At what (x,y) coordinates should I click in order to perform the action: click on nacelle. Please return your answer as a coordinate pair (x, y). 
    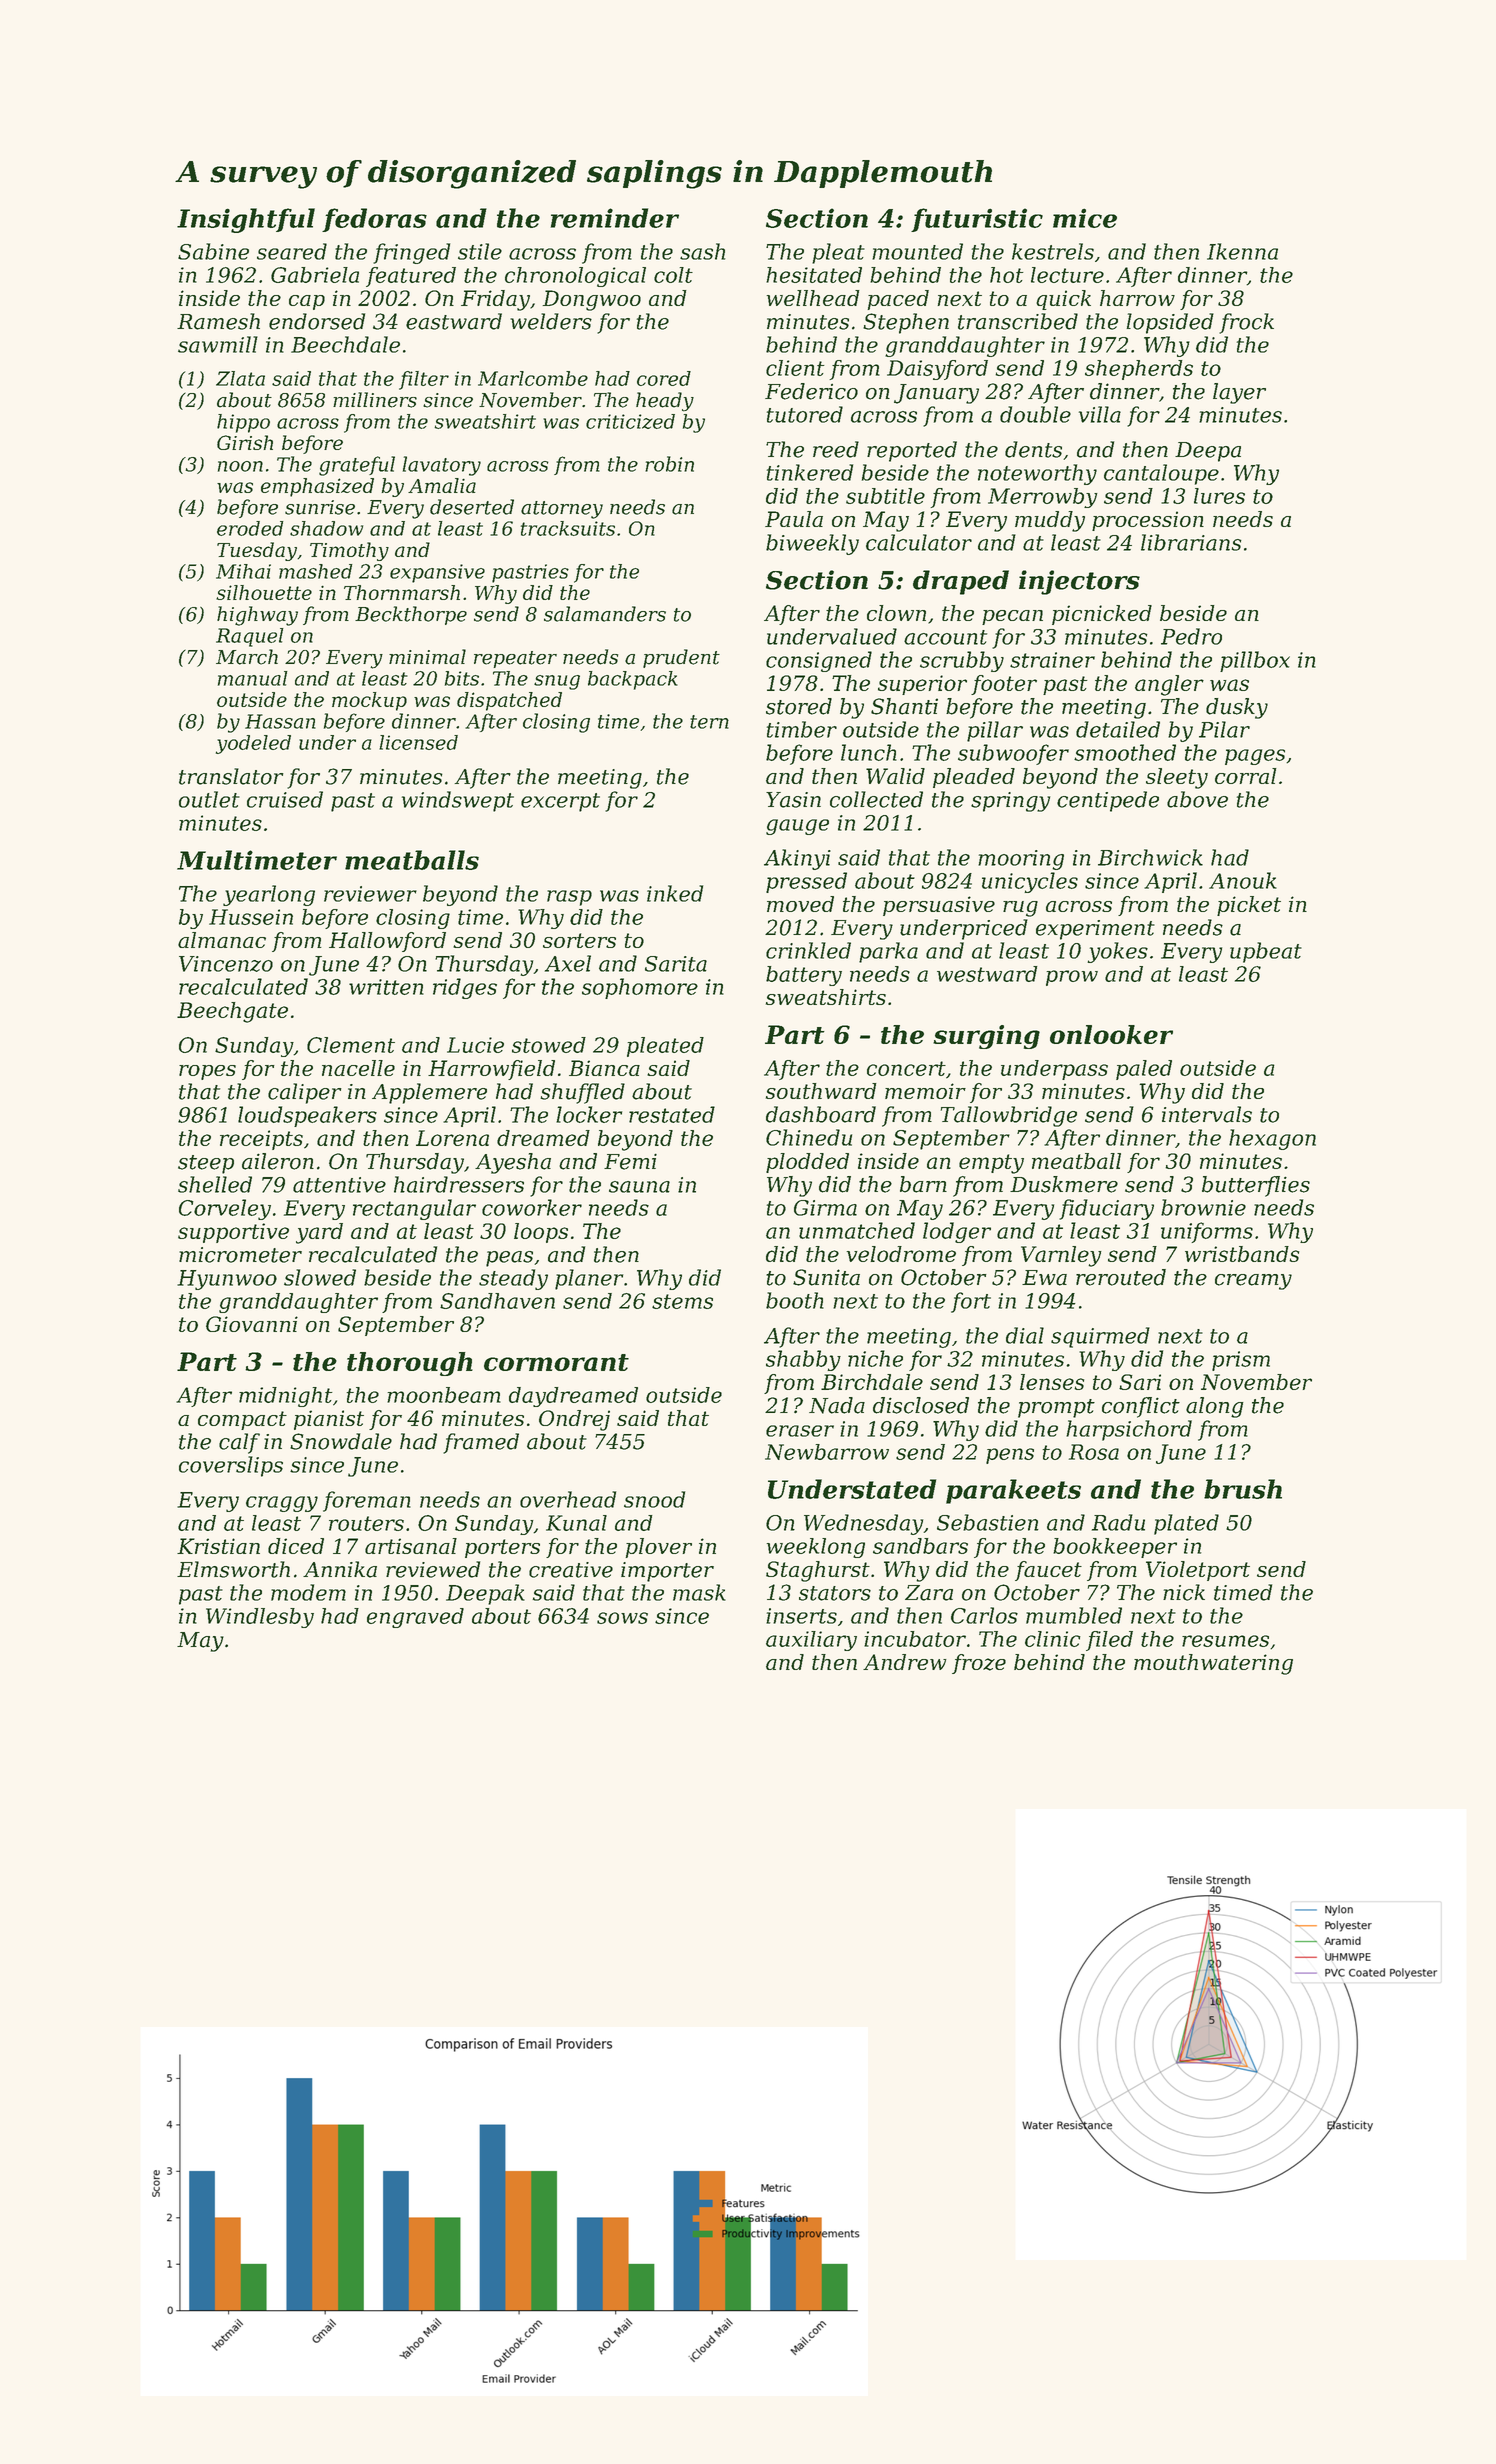
    Looking at the image, I should click on (358, 1068).
